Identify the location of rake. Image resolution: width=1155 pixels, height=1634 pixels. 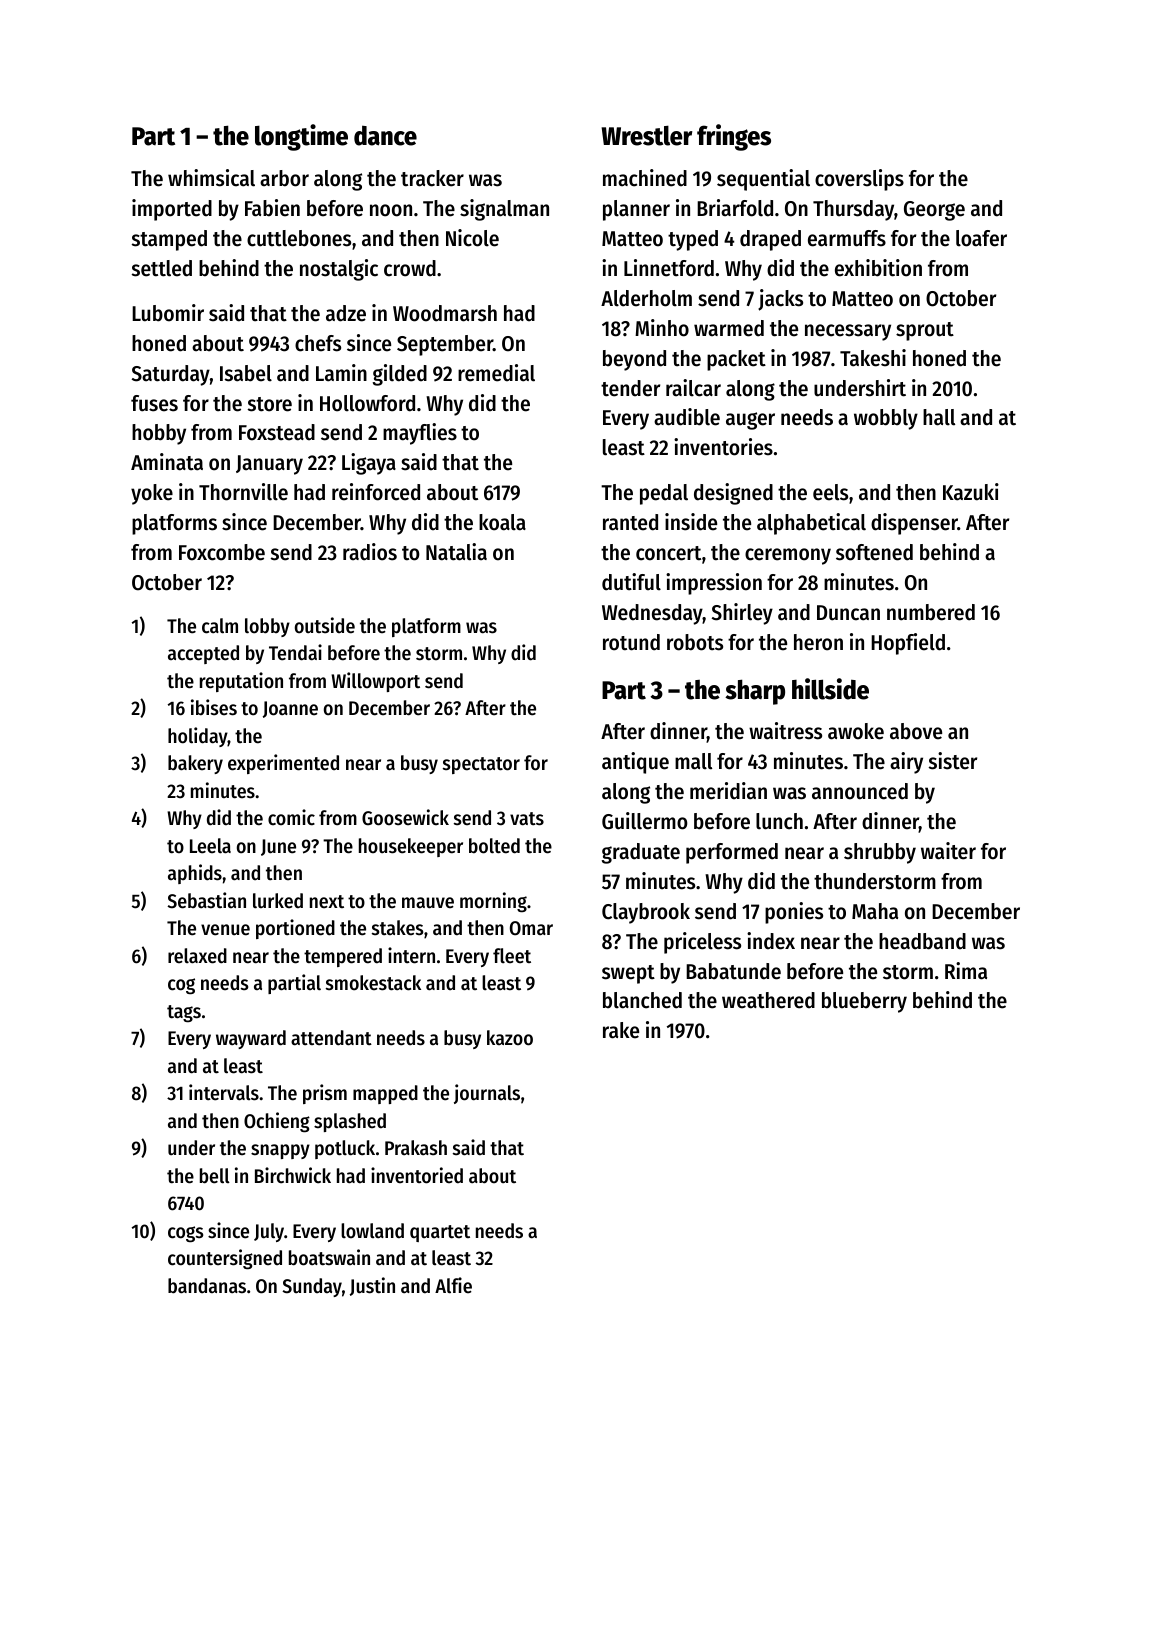
(621, 1030).
